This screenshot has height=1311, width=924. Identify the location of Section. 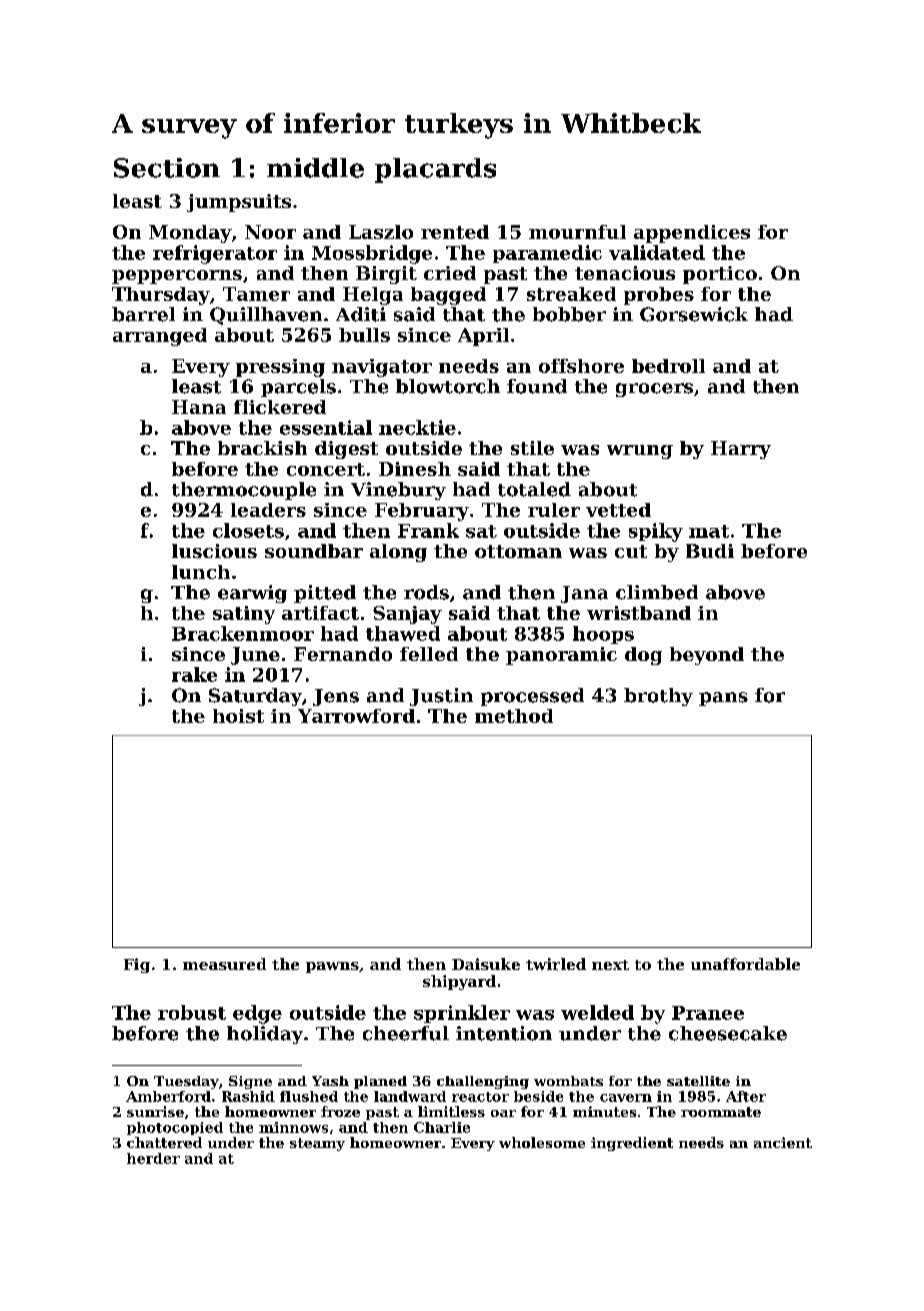
(167, 168).
